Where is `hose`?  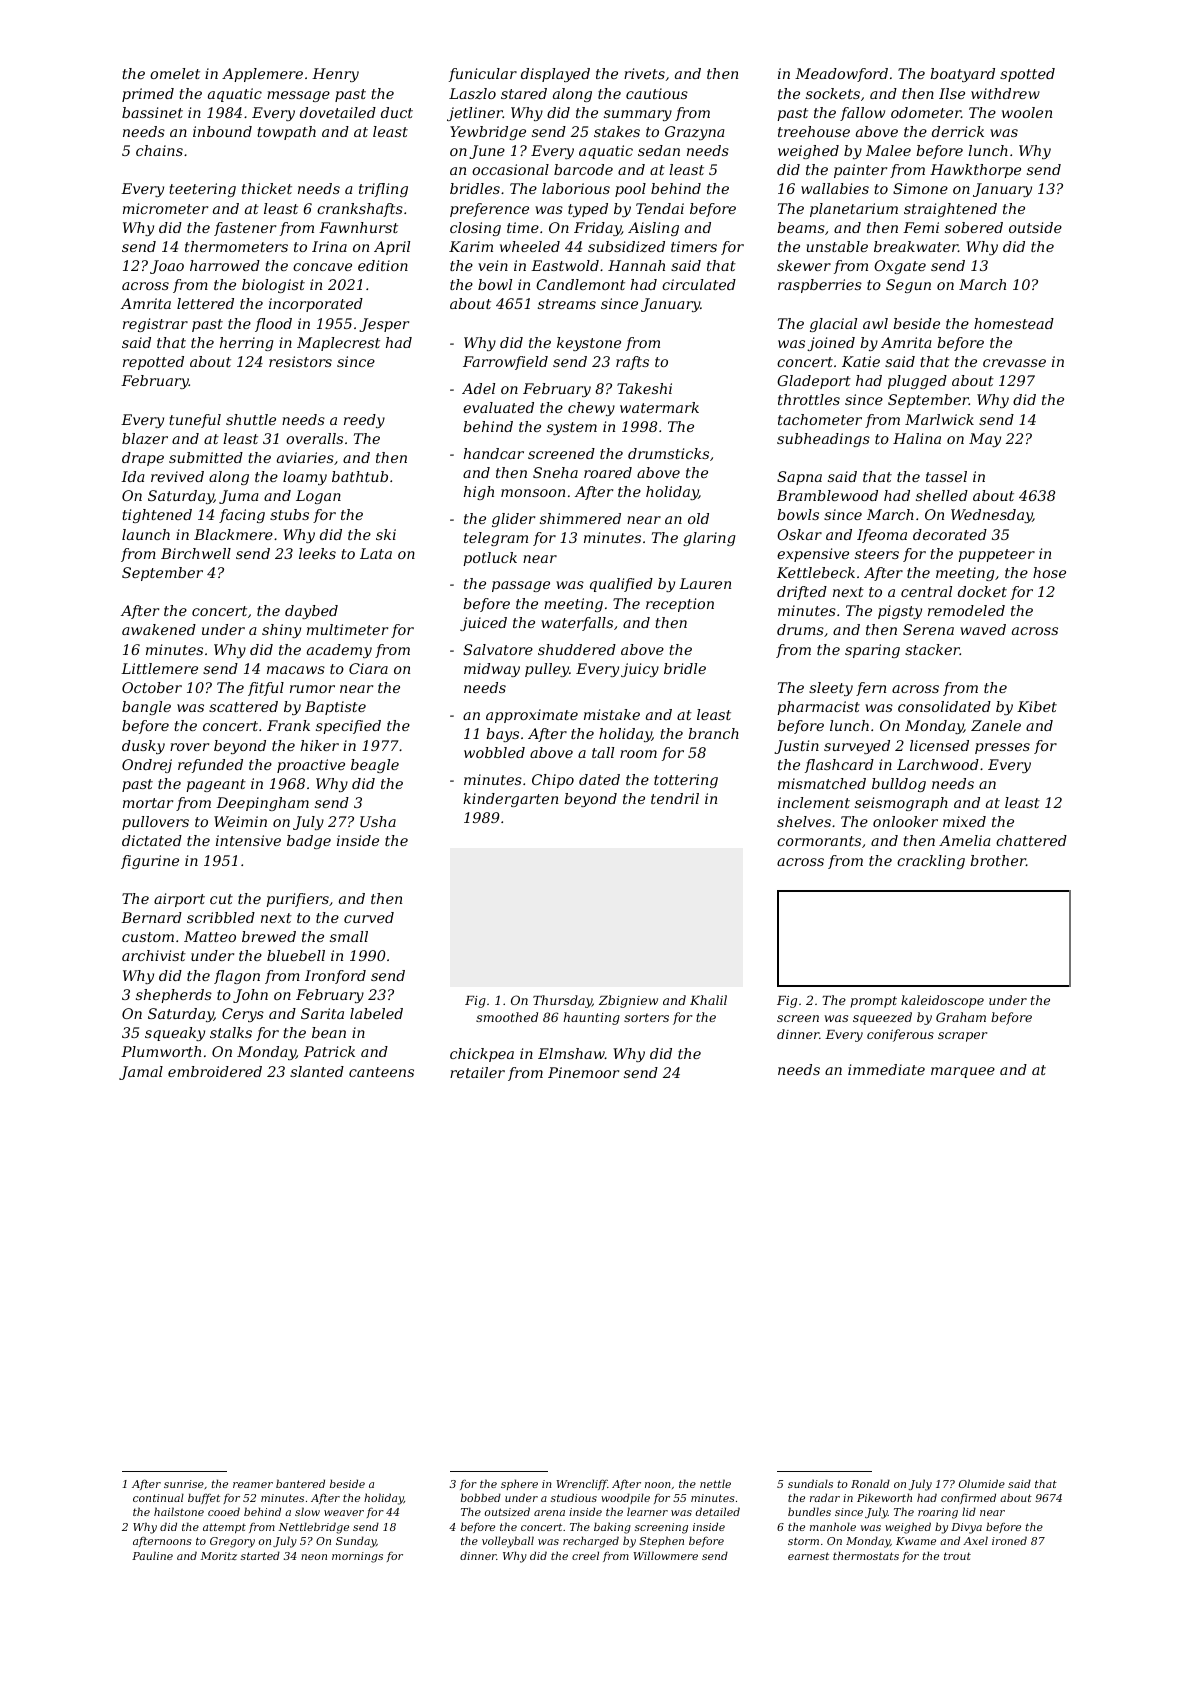
hose is located at coordinates (1049, 572).
